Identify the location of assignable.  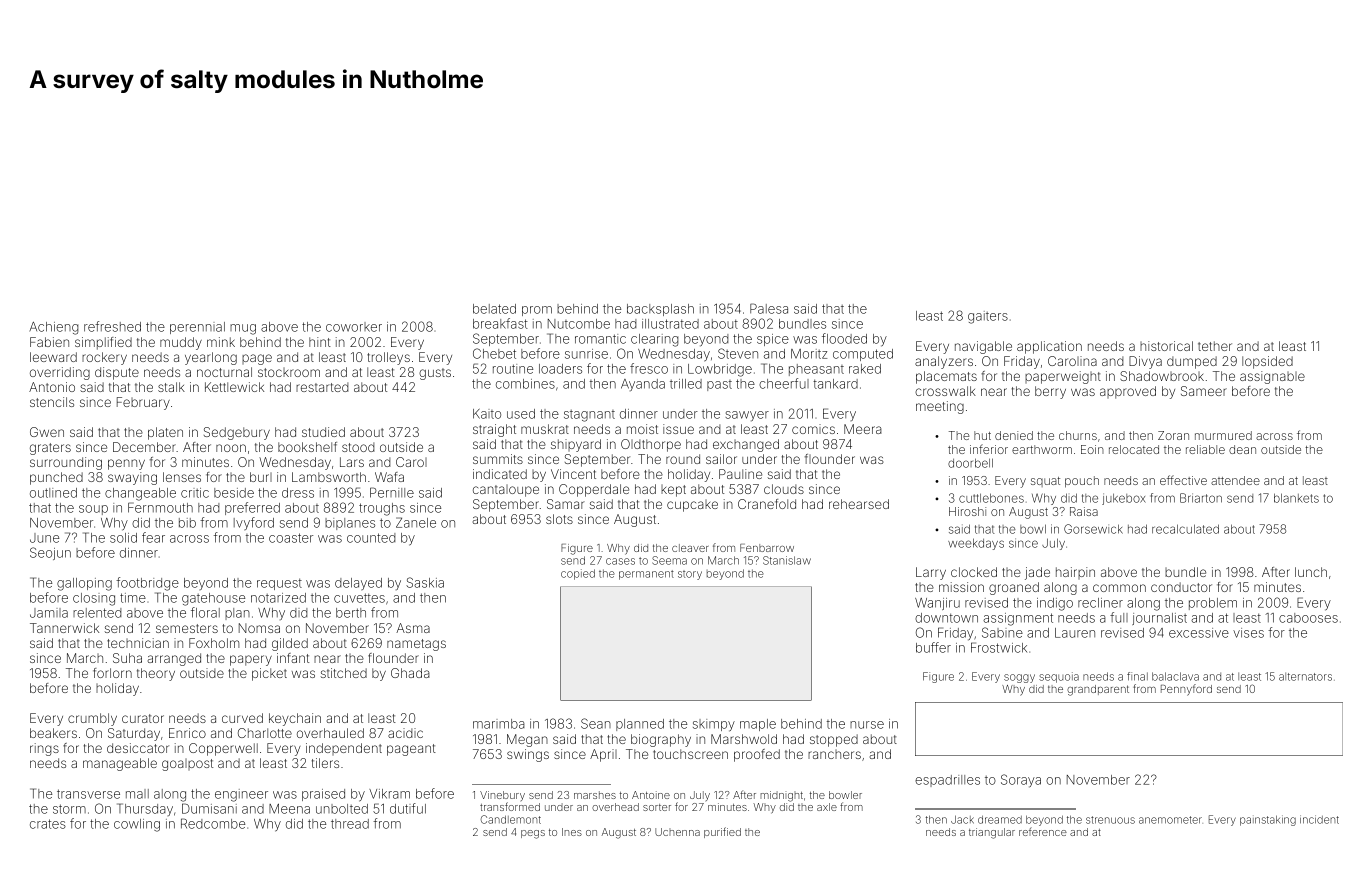
(1272, 377).
